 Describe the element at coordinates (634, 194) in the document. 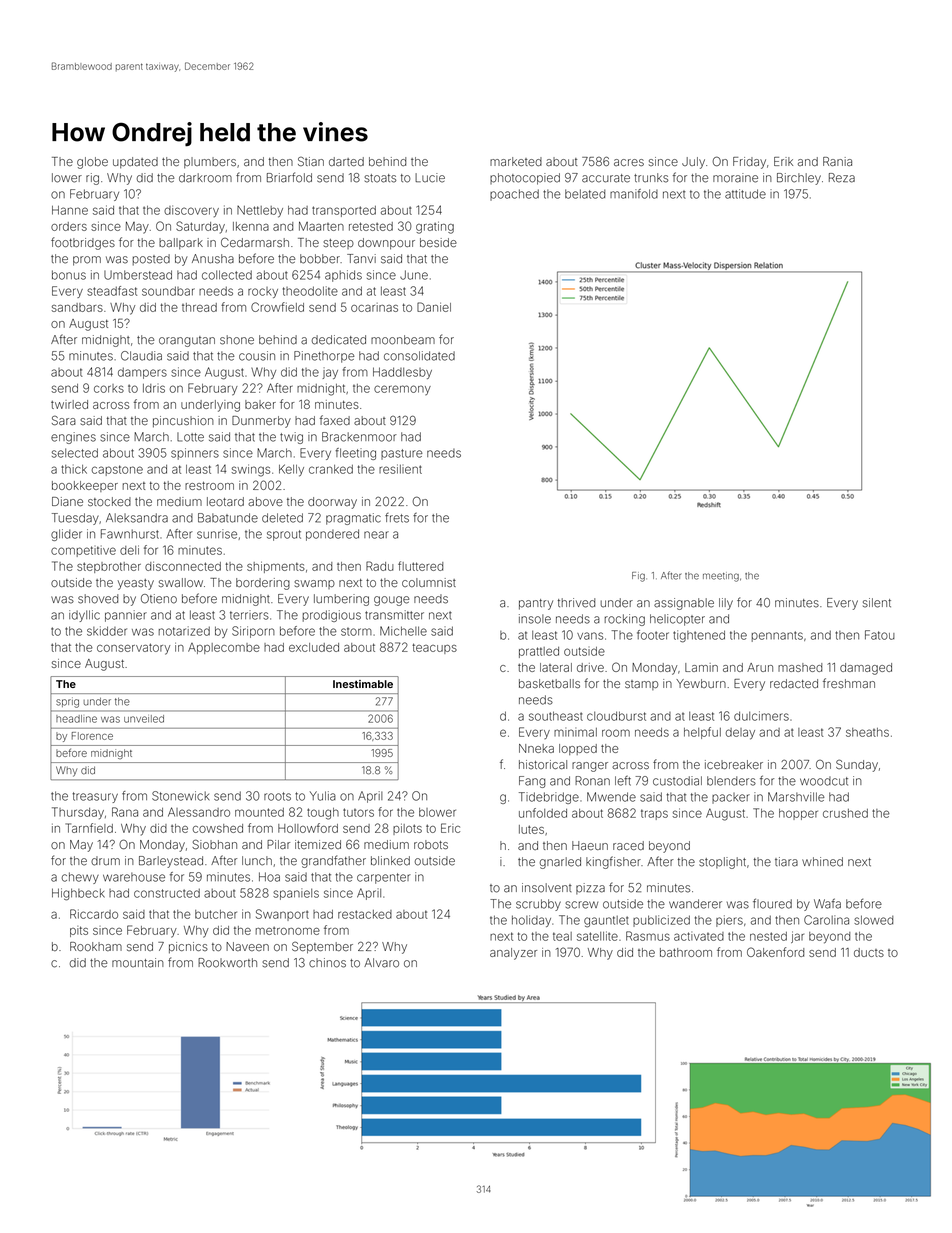

I see `manifold` at that location.
